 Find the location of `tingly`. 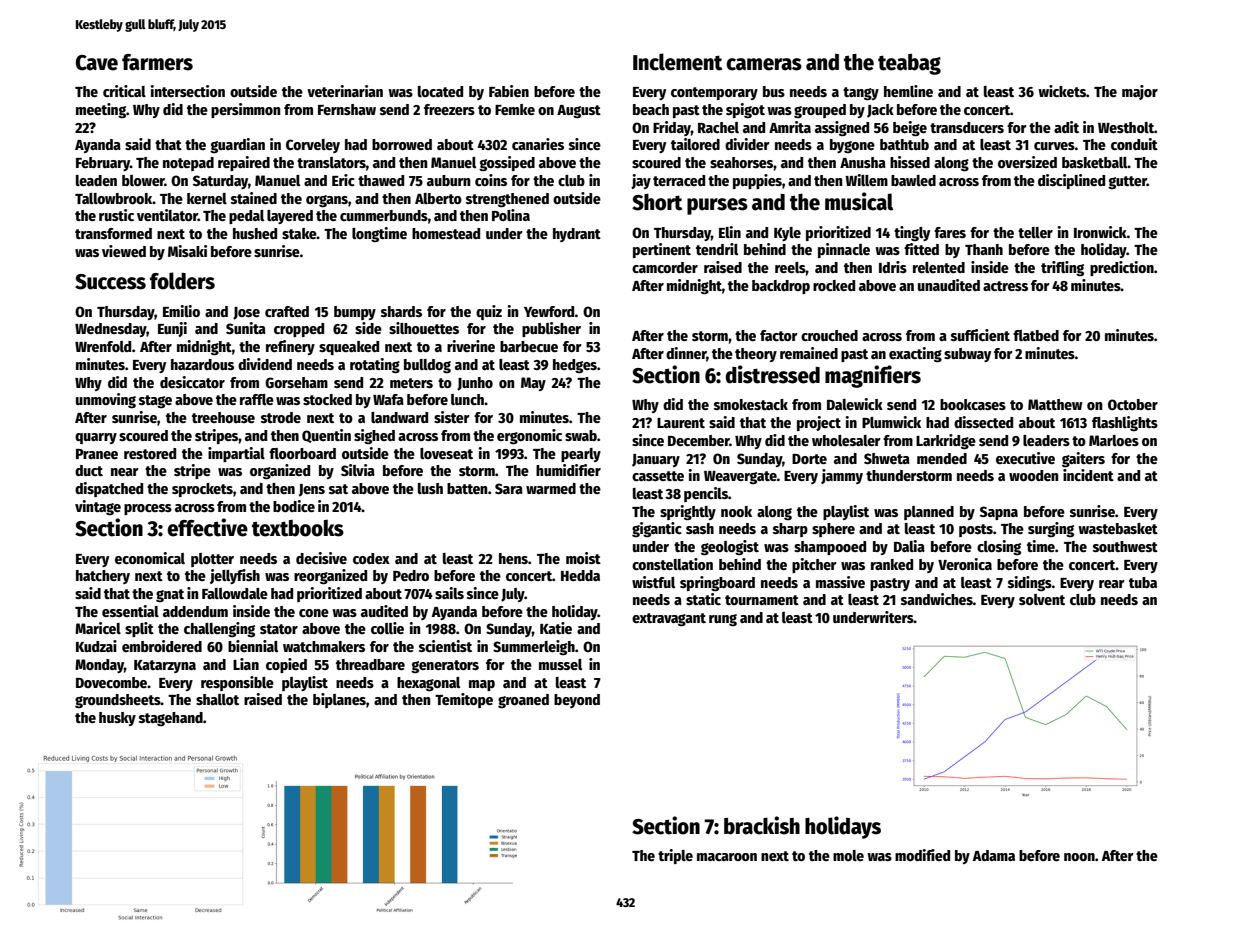

tingly is located at coordinates (912, 233).
